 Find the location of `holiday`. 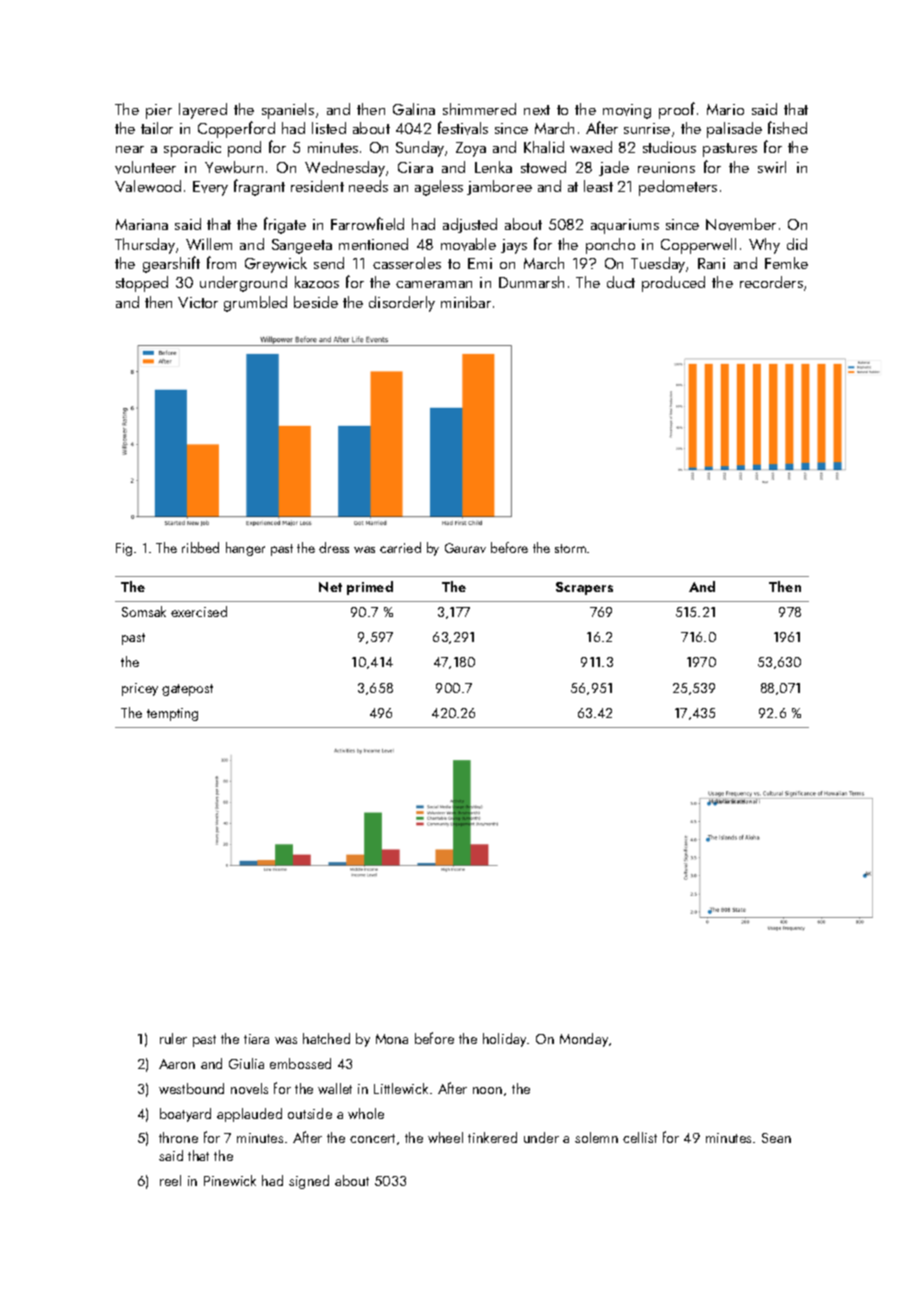

holiday is located at coordinates (505, 1040).
